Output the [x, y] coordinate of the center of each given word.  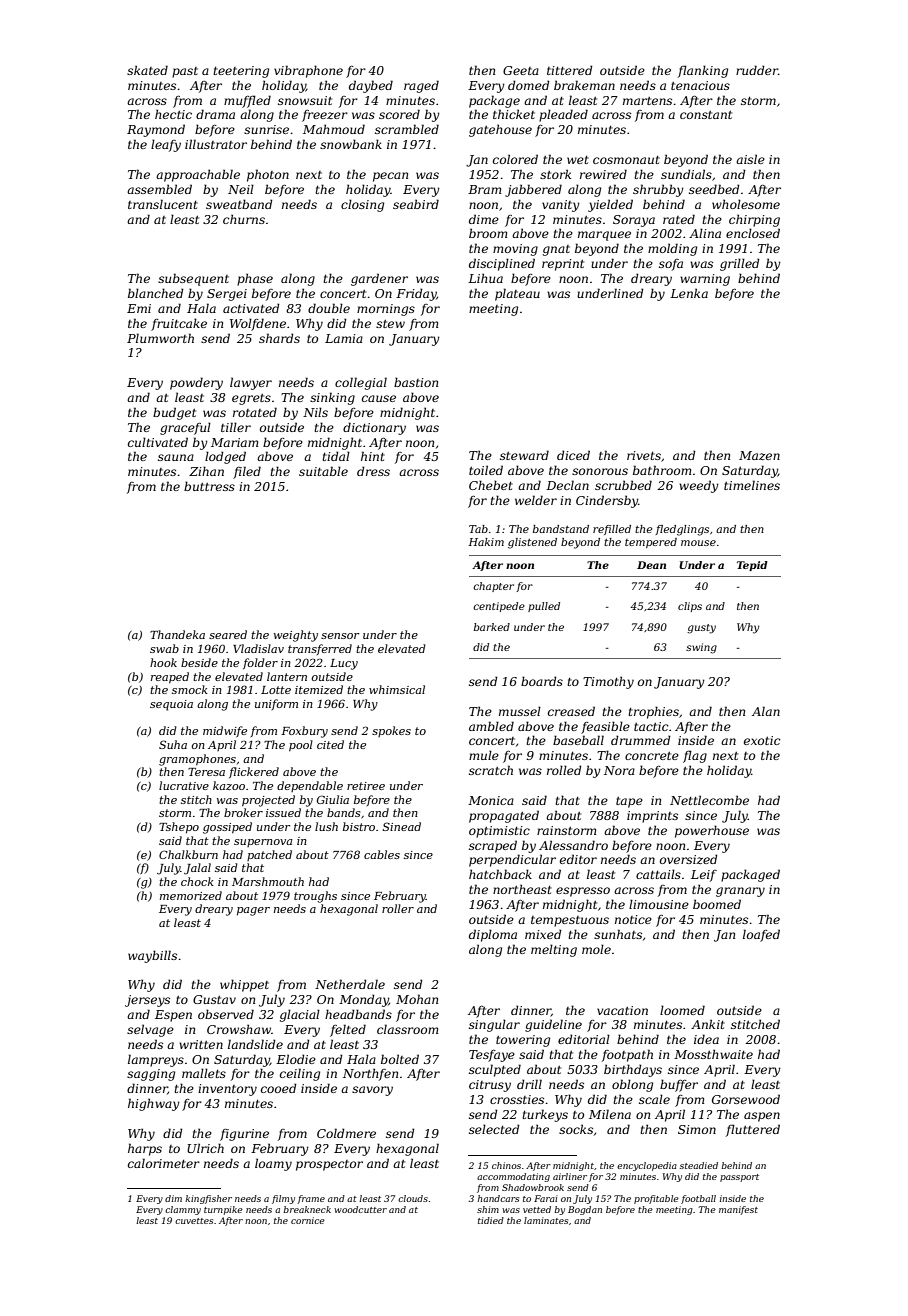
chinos [506, 1165]
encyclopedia [647, 1166]
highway [154, 1104]
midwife [225, 731]
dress [373, 471]
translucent [163, 204]
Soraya [634, 221]
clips [690, 607]
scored [399, 114]
